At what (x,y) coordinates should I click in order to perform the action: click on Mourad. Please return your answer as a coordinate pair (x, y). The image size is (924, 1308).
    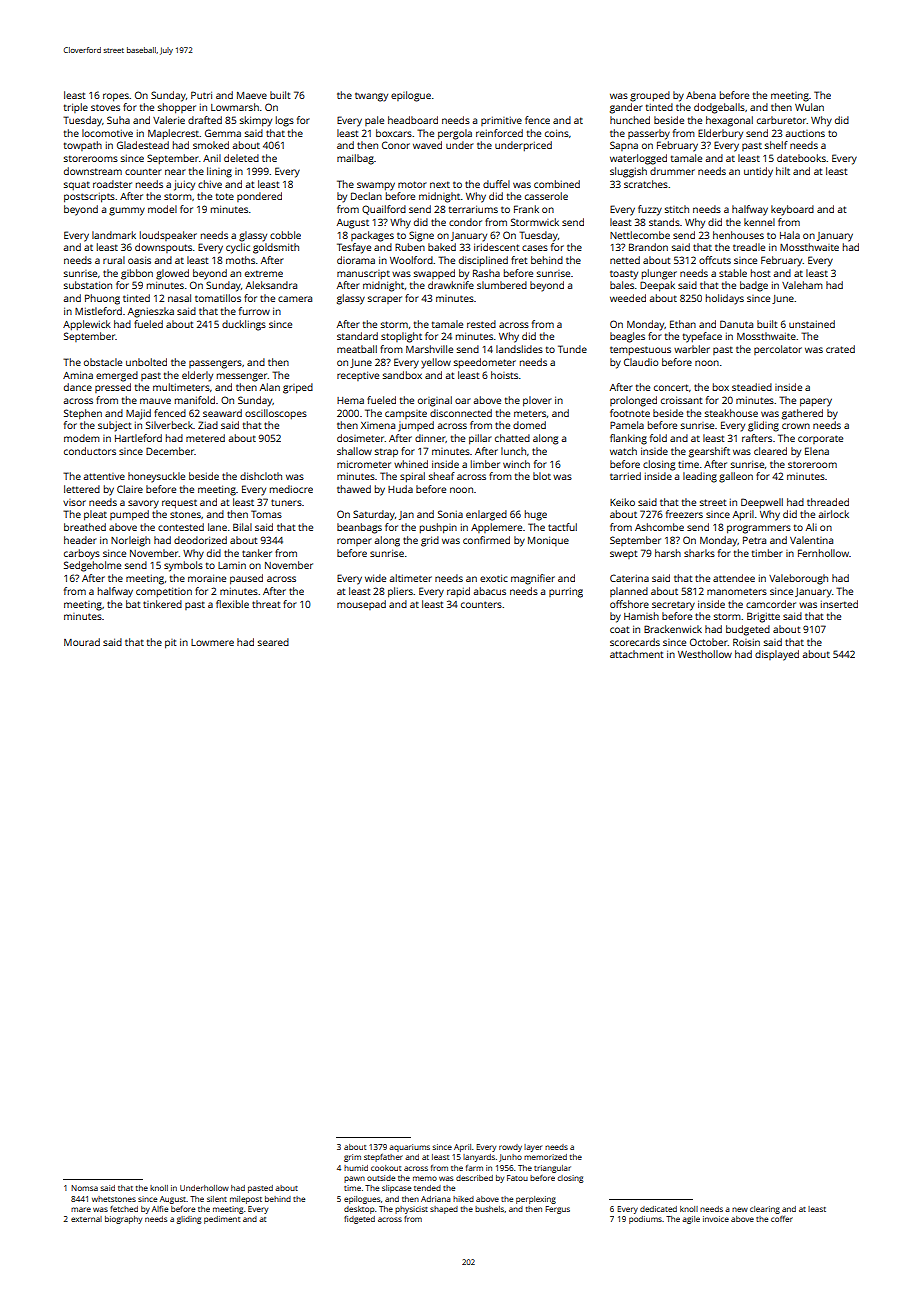
    Looking at the image, I should click on (82, 642).
